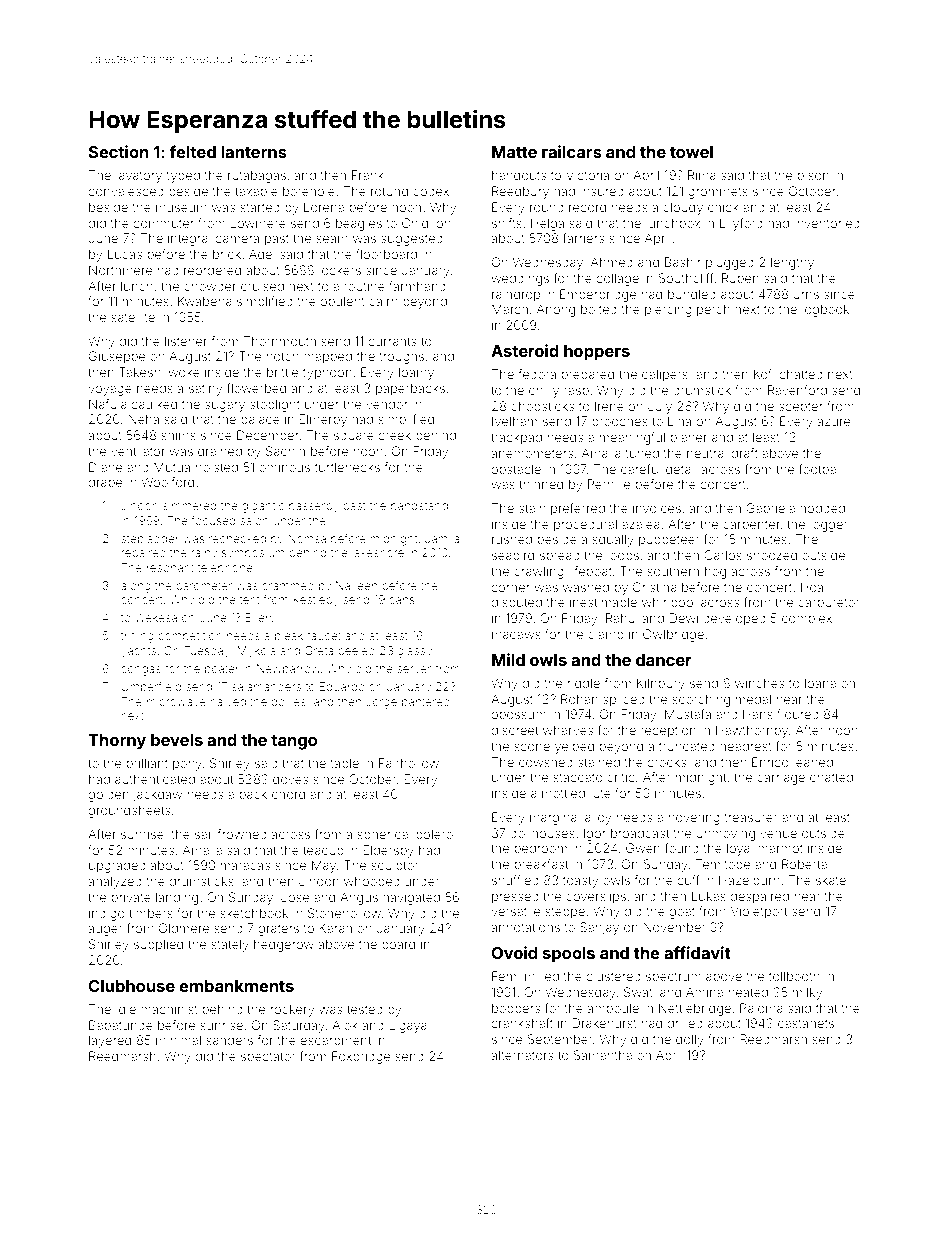 This screenshot has width=952, height=1233. Describe the element at coordinates (683, 208) in the screenshot. I see `cloudy` at that location.
